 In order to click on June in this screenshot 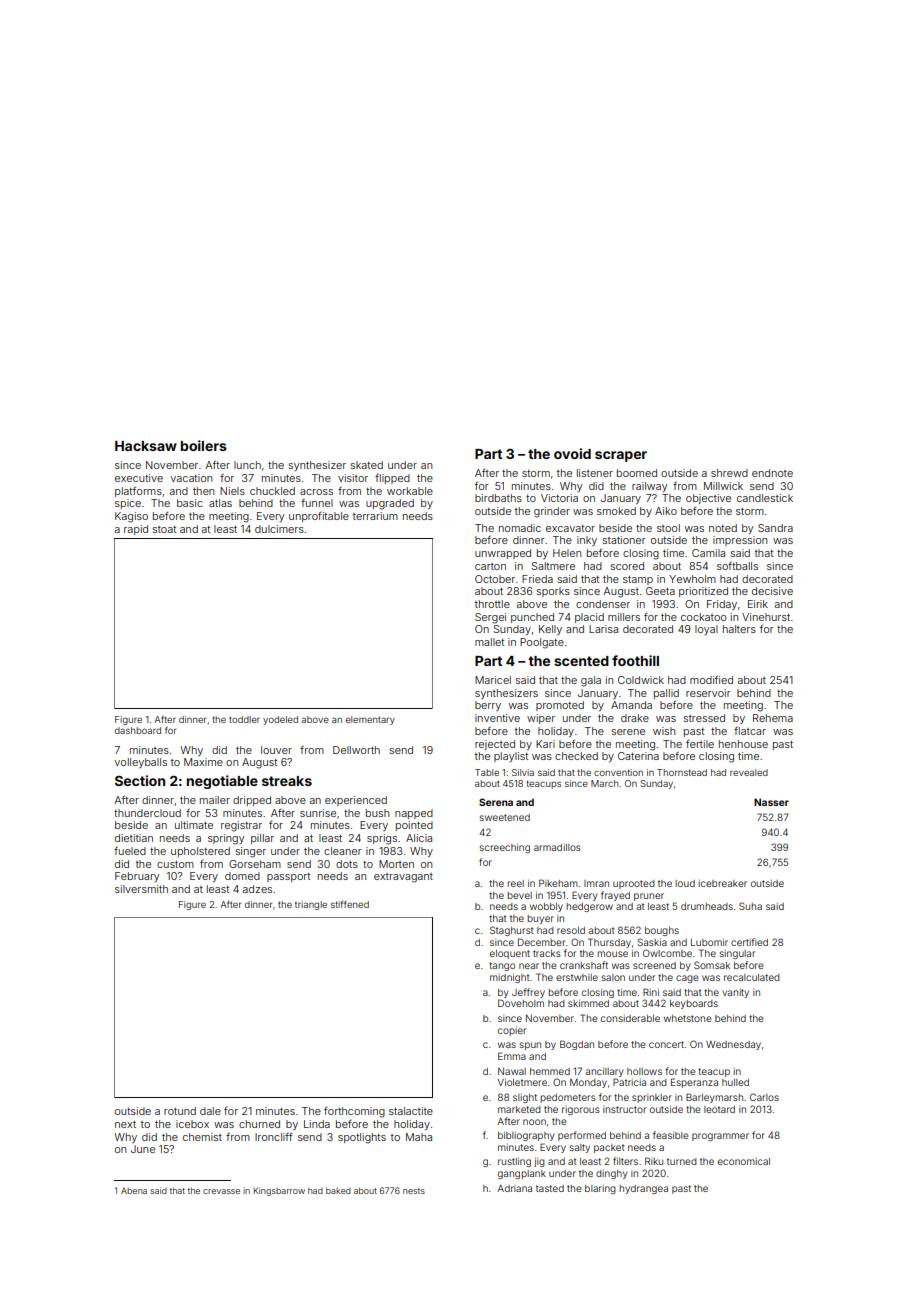, I will do `click(143, 1149)`.
